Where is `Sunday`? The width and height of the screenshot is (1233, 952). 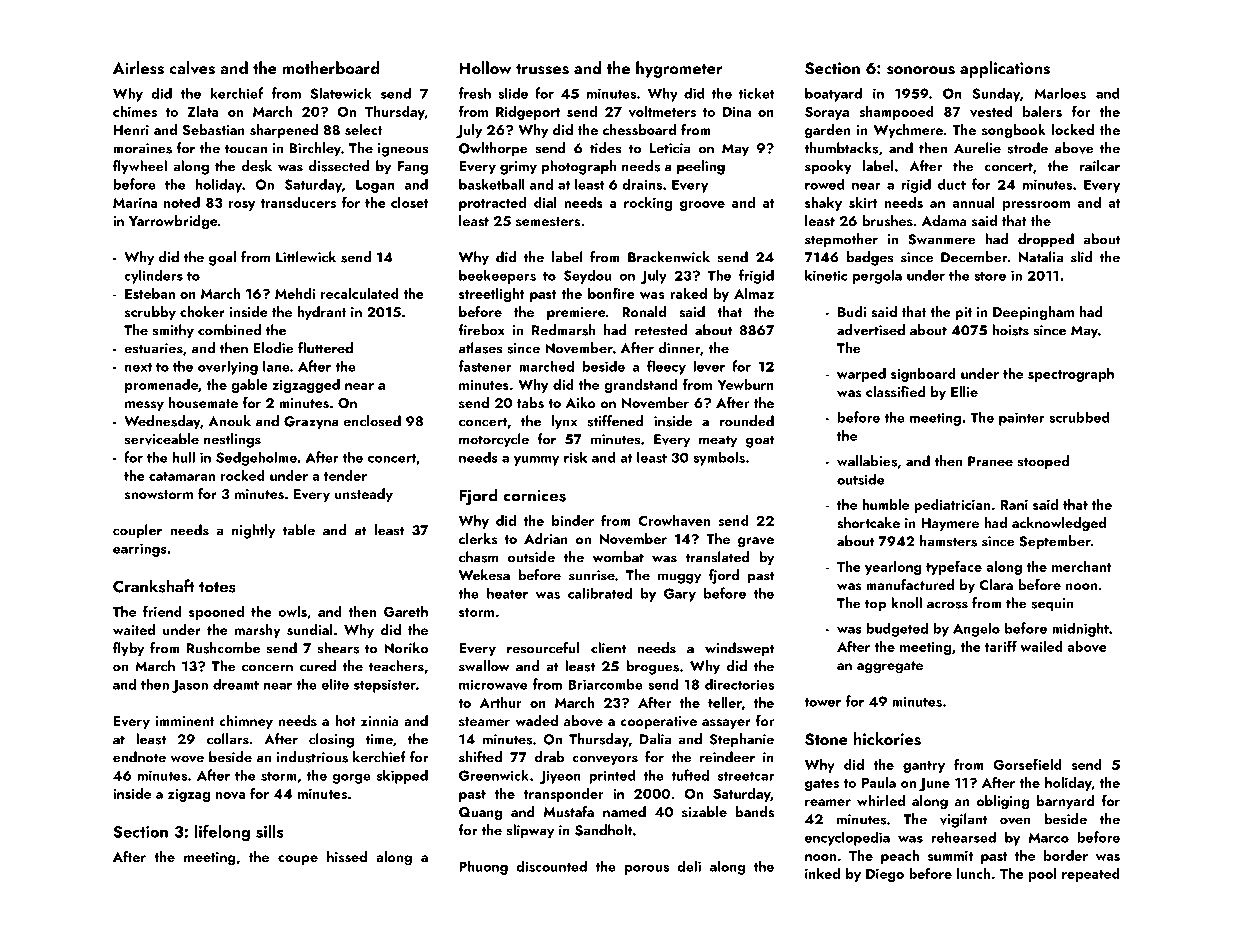
Sunday is located at coordinates (996, 94).
